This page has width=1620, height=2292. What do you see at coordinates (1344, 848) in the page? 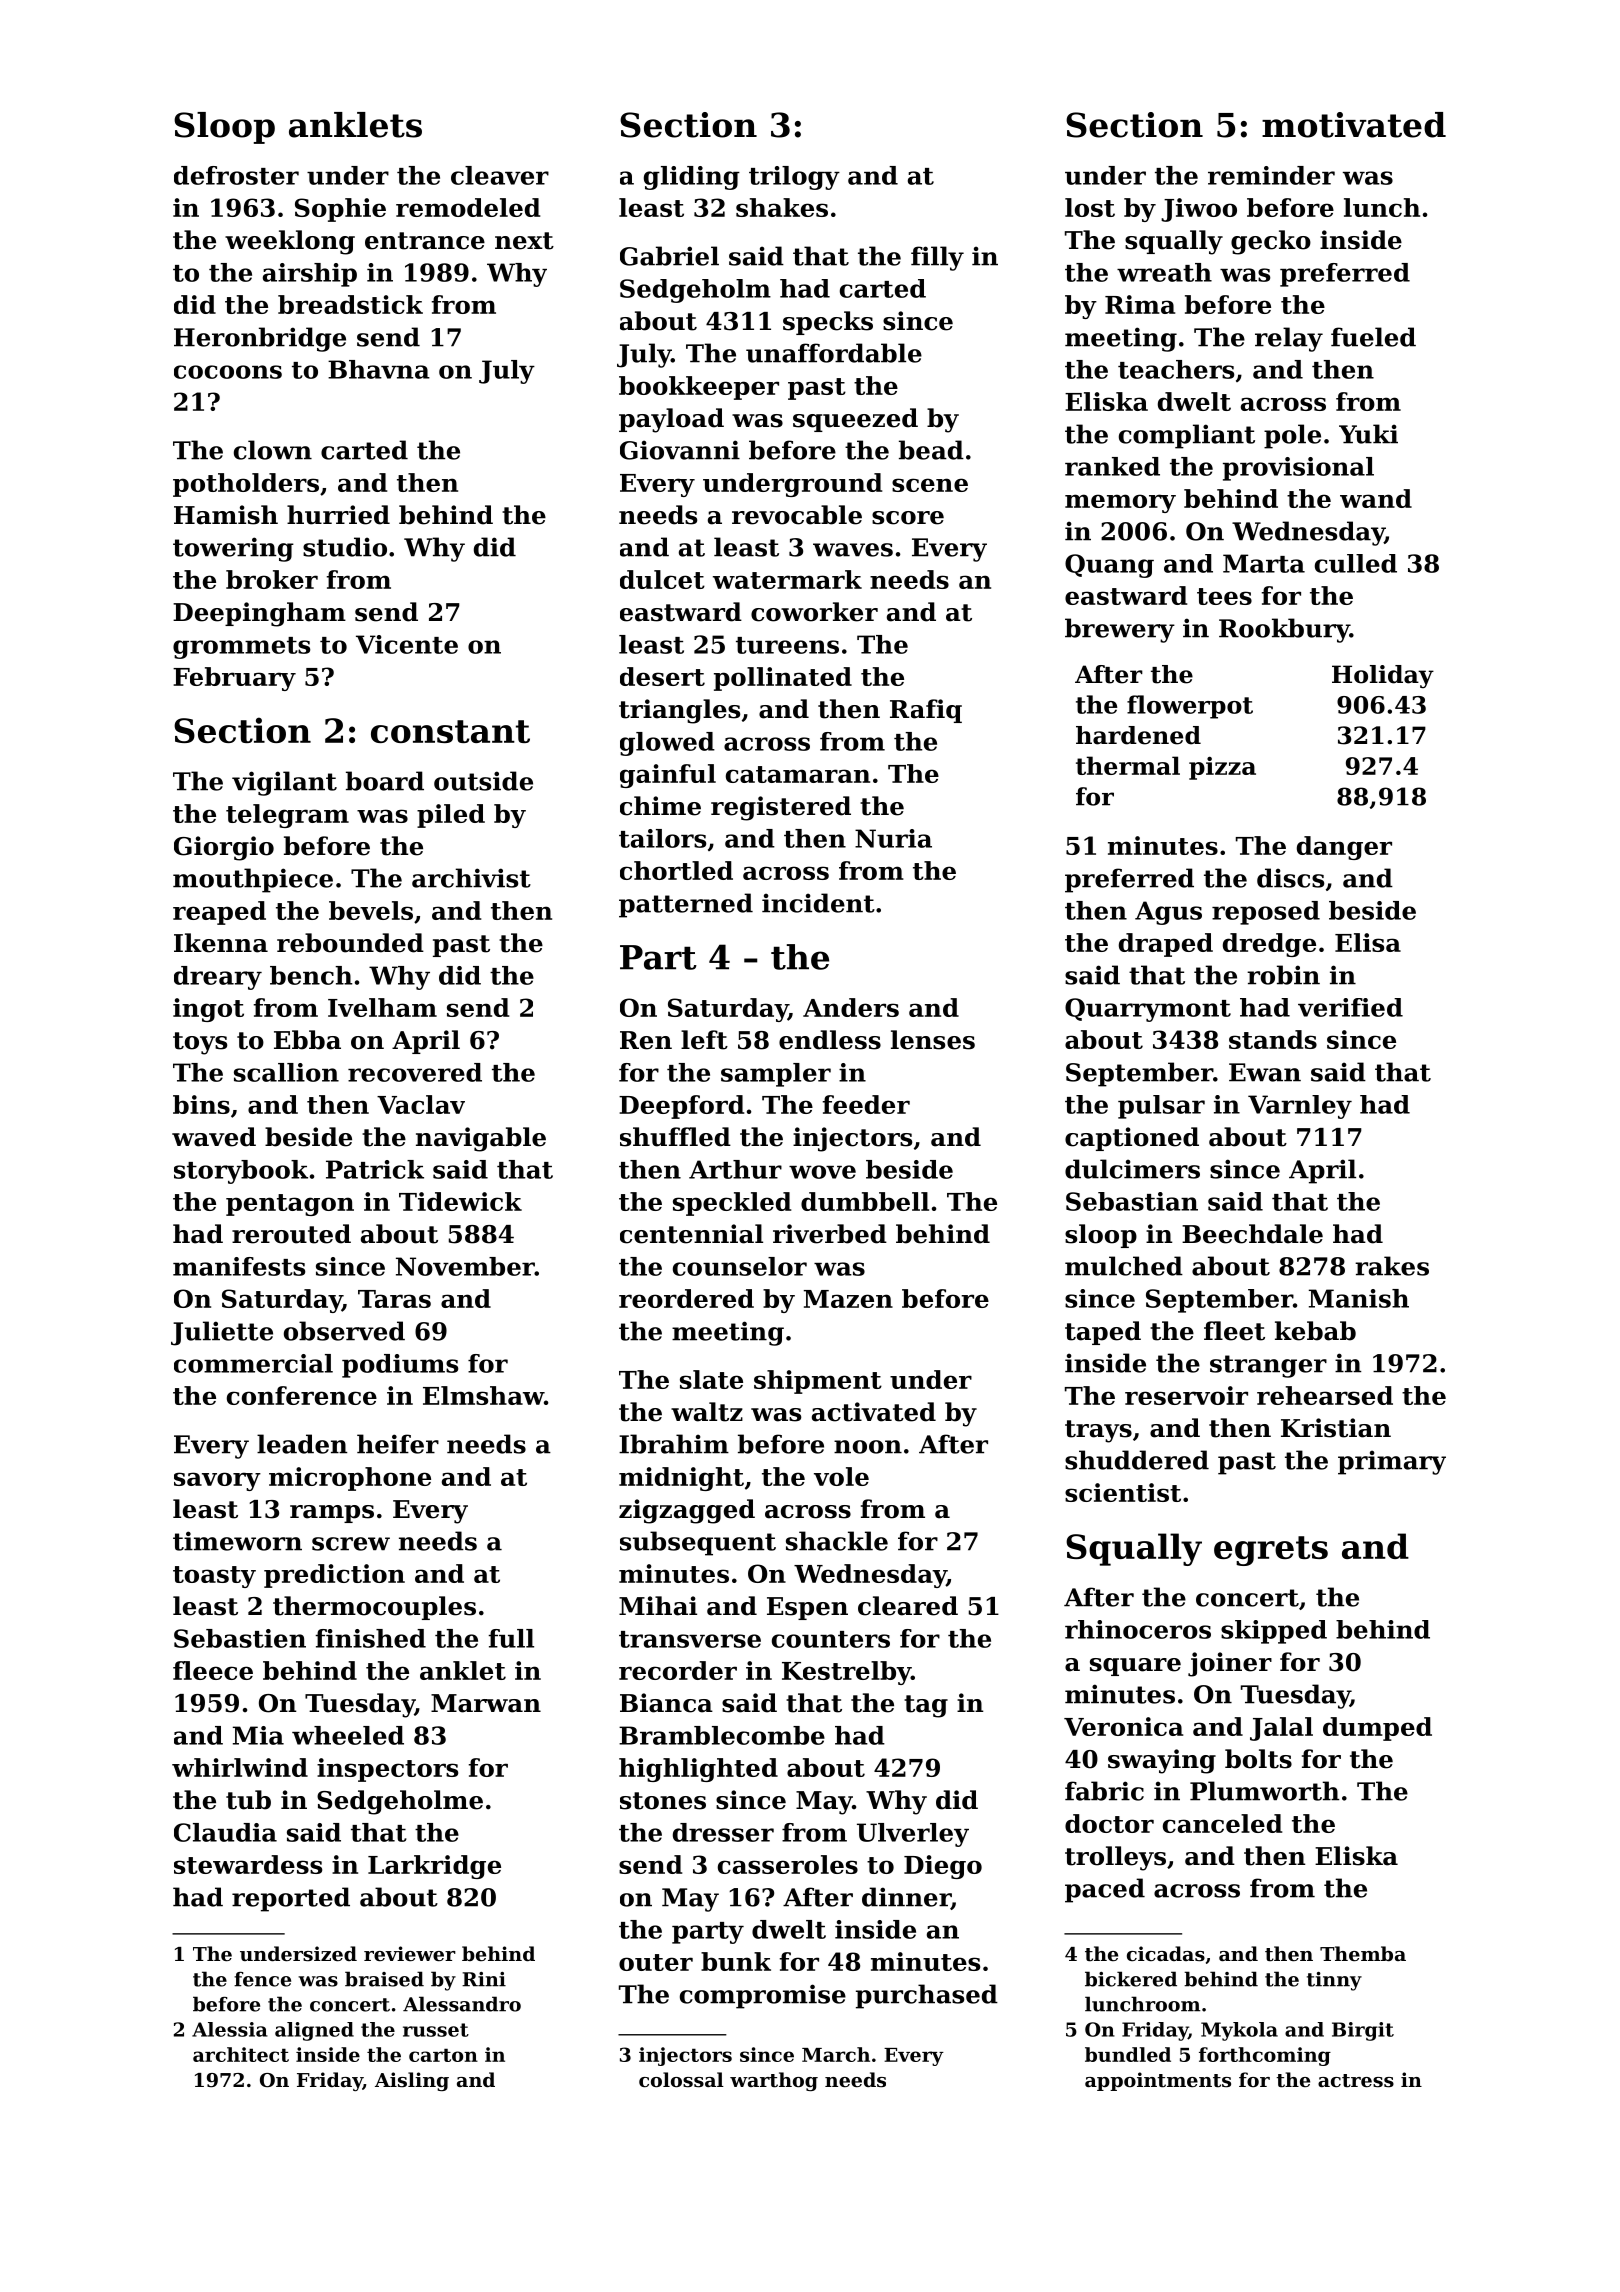
I see `danger` at bounding box center [1344, 848].
